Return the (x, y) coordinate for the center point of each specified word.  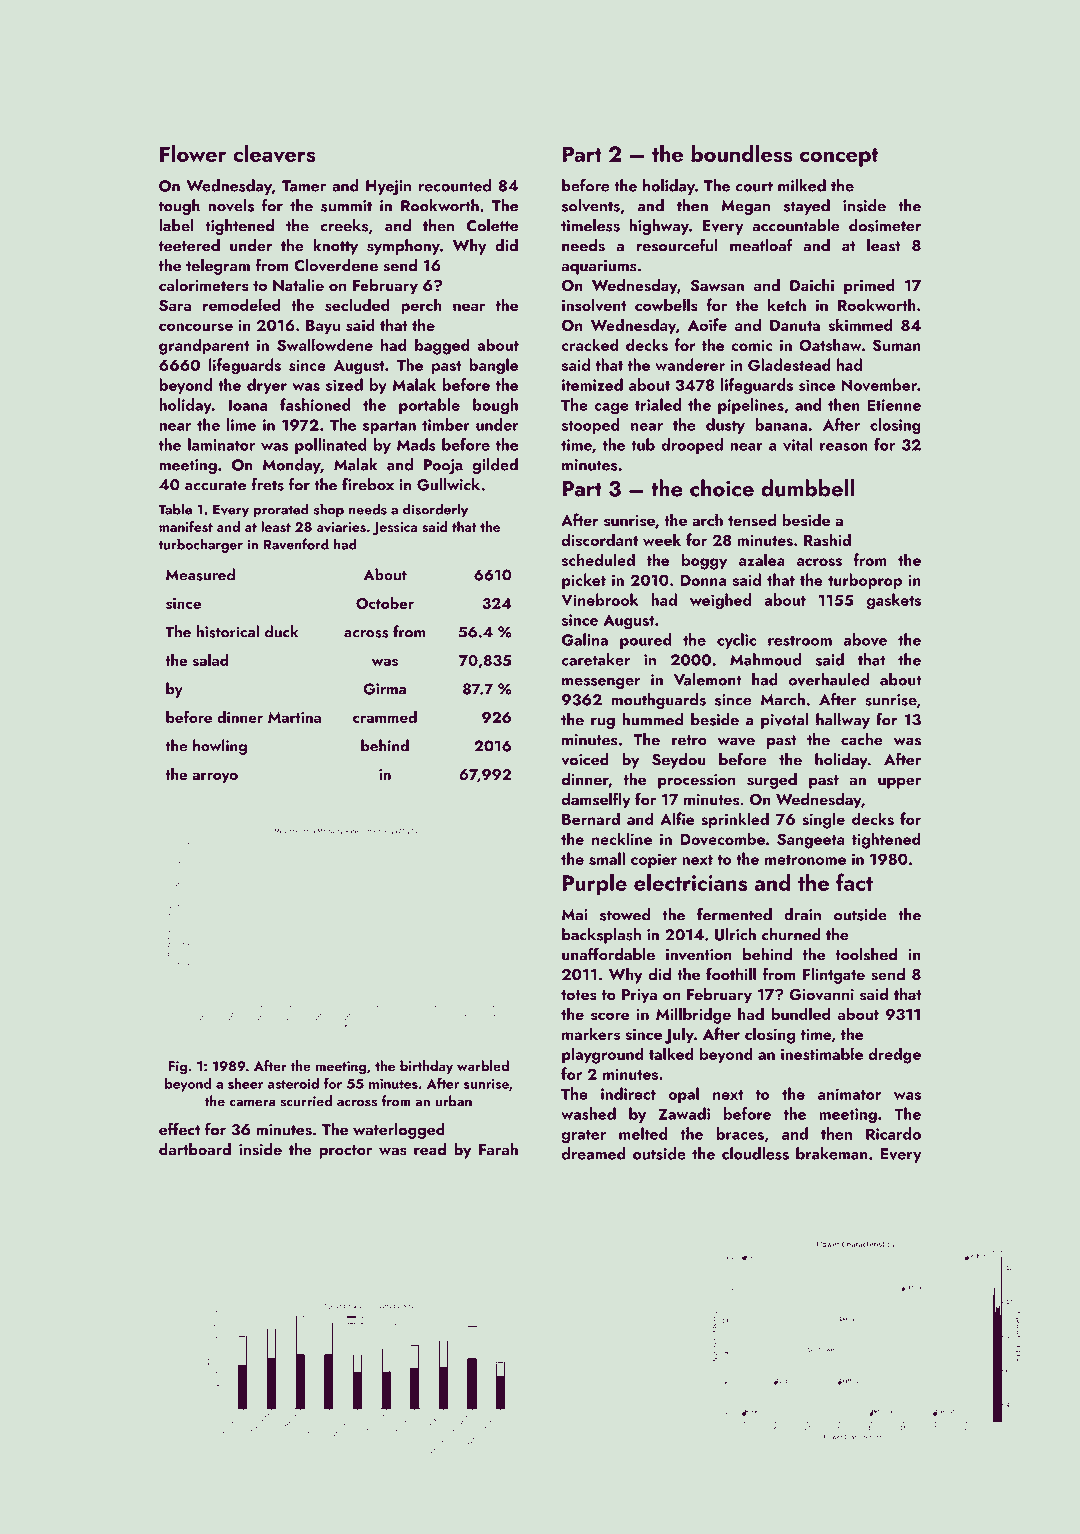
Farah (498, 1149)
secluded (357, 304)
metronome (805, 860)
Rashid (827, 539)
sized (344, 384)
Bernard (591, 818)
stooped (591, 426)
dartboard (195, 1149)
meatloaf (761, 245)
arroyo (215, 778)
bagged (442, 346)
